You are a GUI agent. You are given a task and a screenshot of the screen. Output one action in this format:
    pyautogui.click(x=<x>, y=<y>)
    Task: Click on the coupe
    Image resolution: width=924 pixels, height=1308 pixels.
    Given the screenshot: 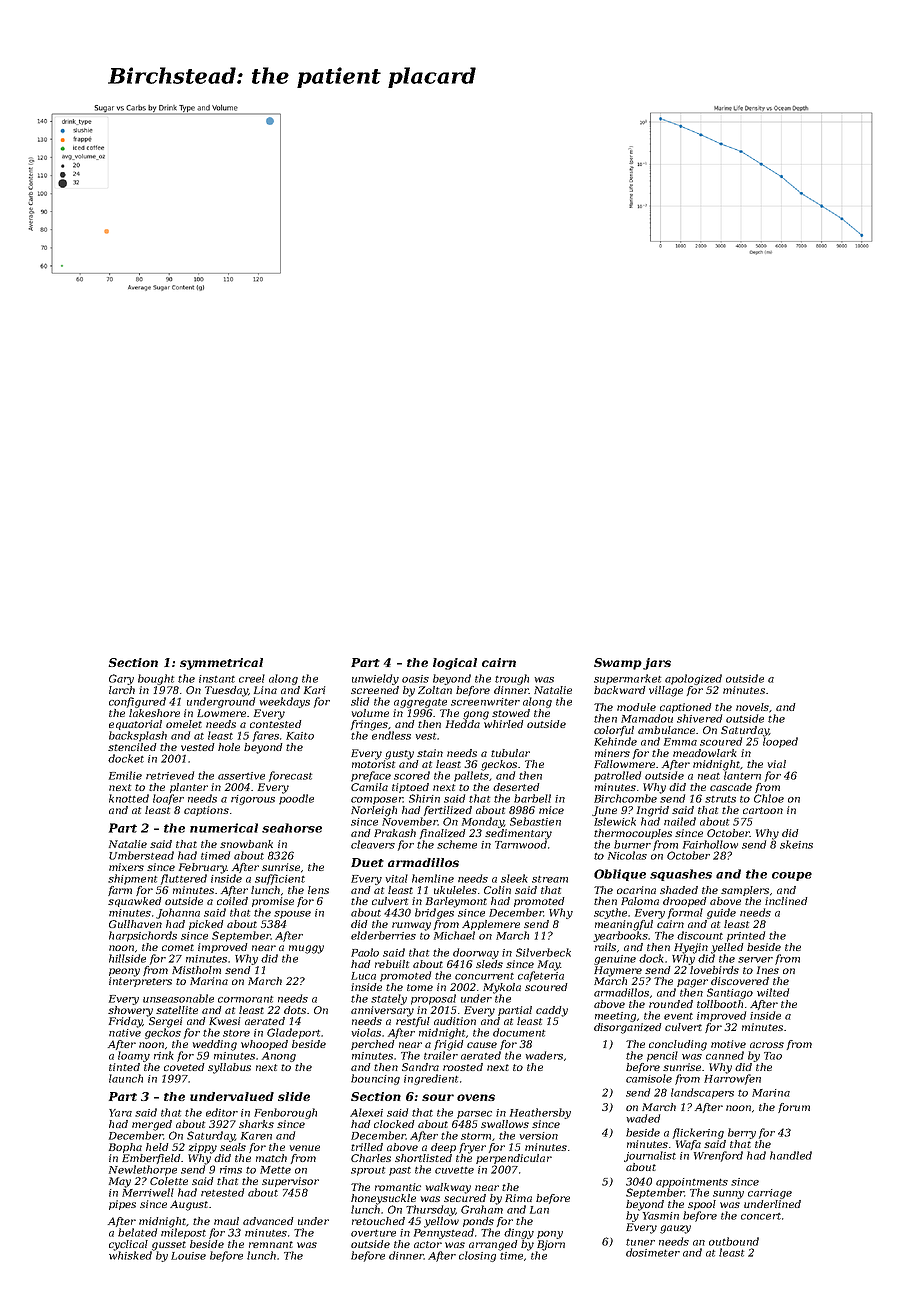 What is the action you would take?
    pyautogui.click(x=792, y=876)
